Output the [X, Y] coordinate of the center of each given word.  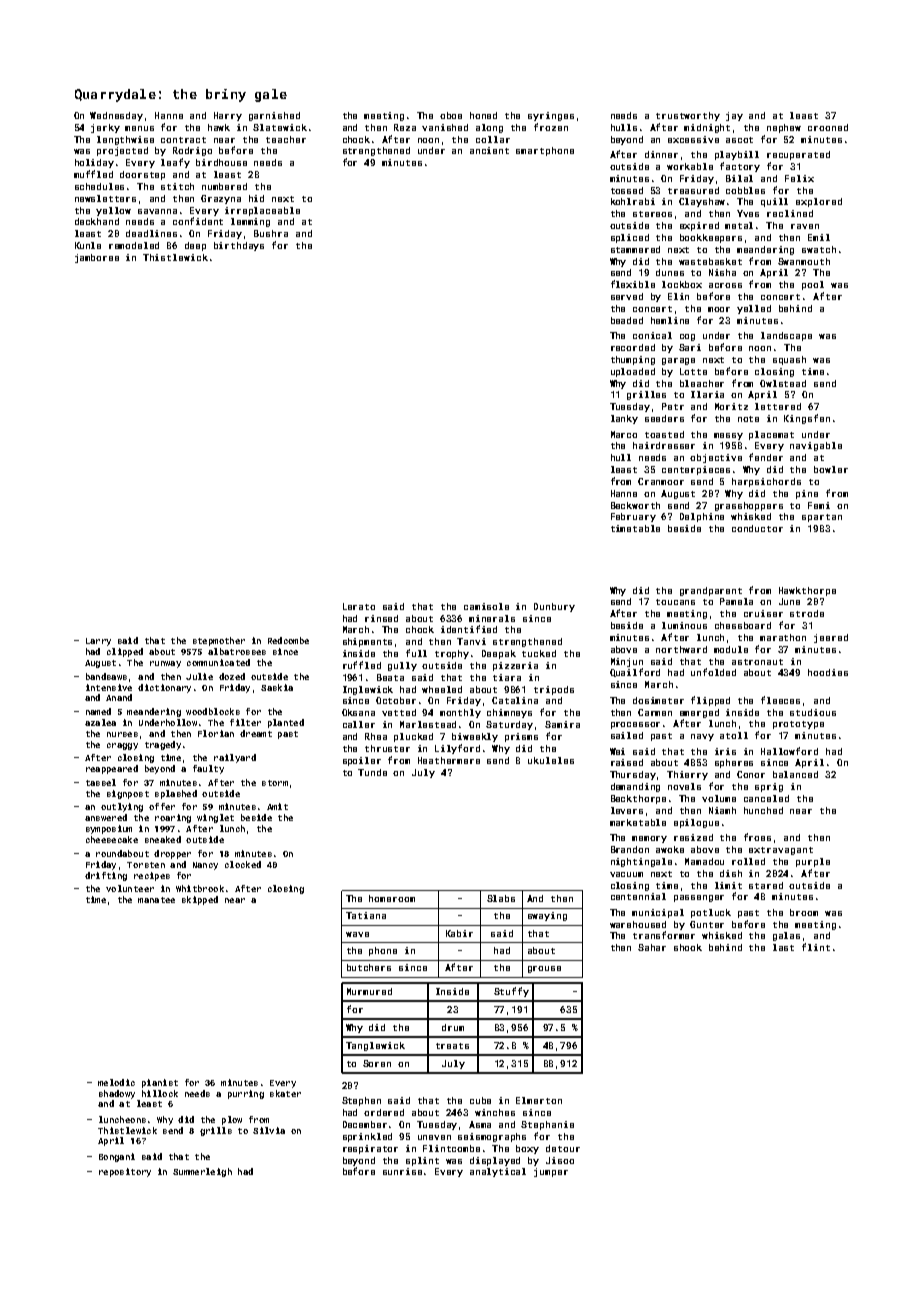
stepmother [219, 641]
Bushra [271, 233]
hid [256, 198]
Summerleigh [202, 1172]
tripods [554, 690]
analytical [498, 1172]
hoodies [828, 672]
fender [766, 457]
